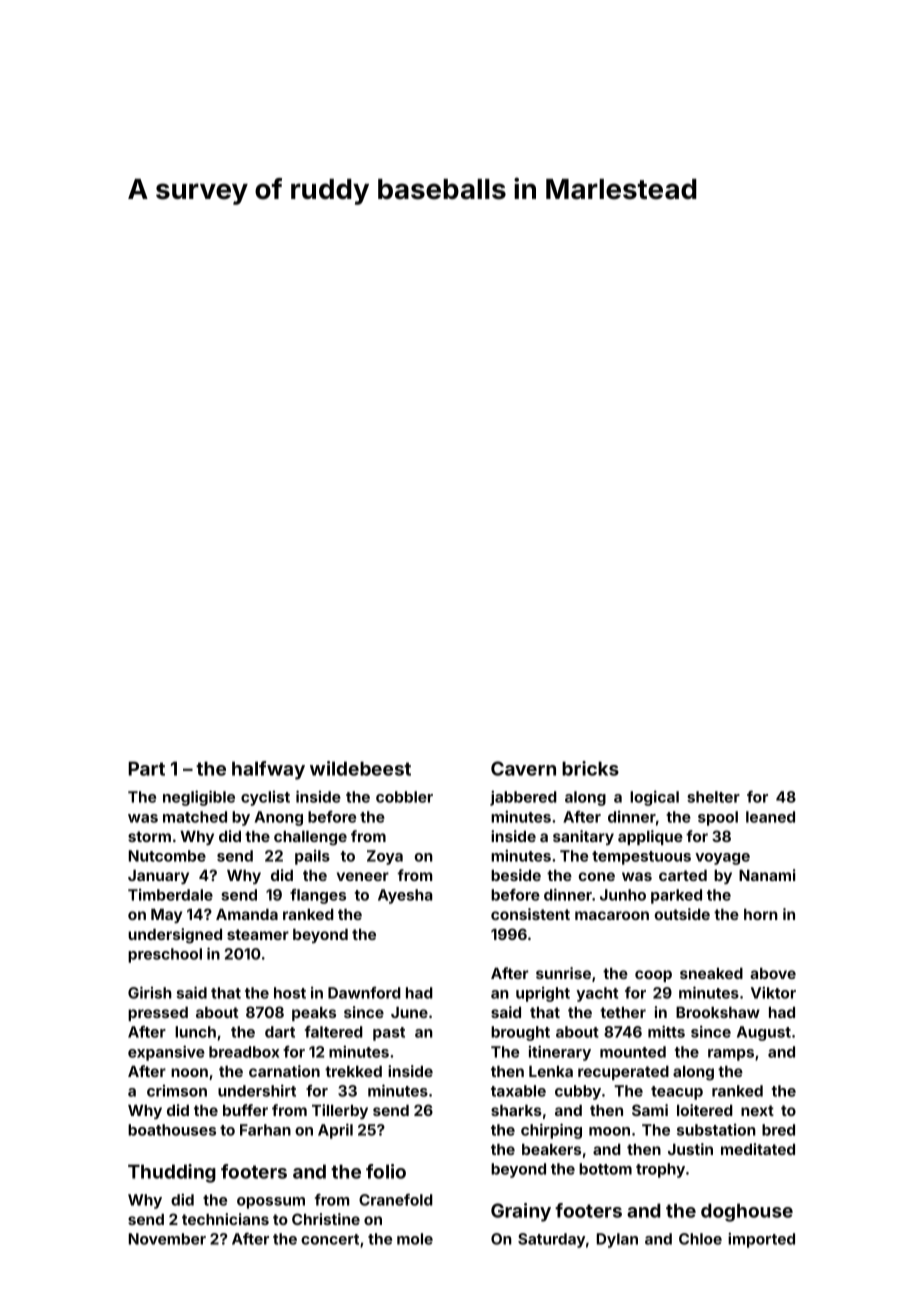 Image resolution: width=924 pixels, height=1311 pixels. I want to click on mole, so click(415, 1239).
